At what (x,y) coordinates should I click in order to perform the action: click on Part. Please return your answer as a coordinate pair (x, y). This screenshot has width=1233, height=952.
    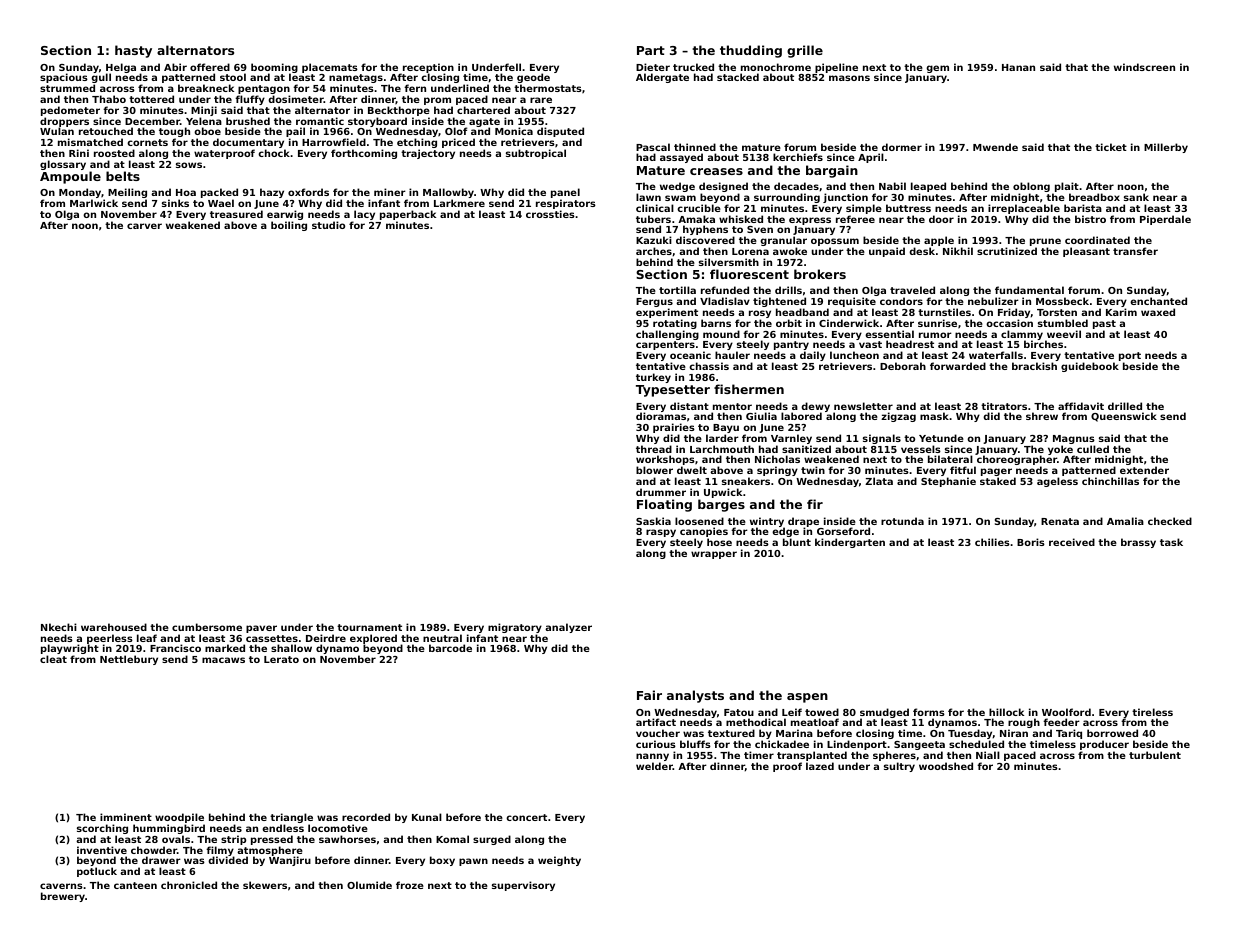
    Looking at the image, I should click on (651, 50).
